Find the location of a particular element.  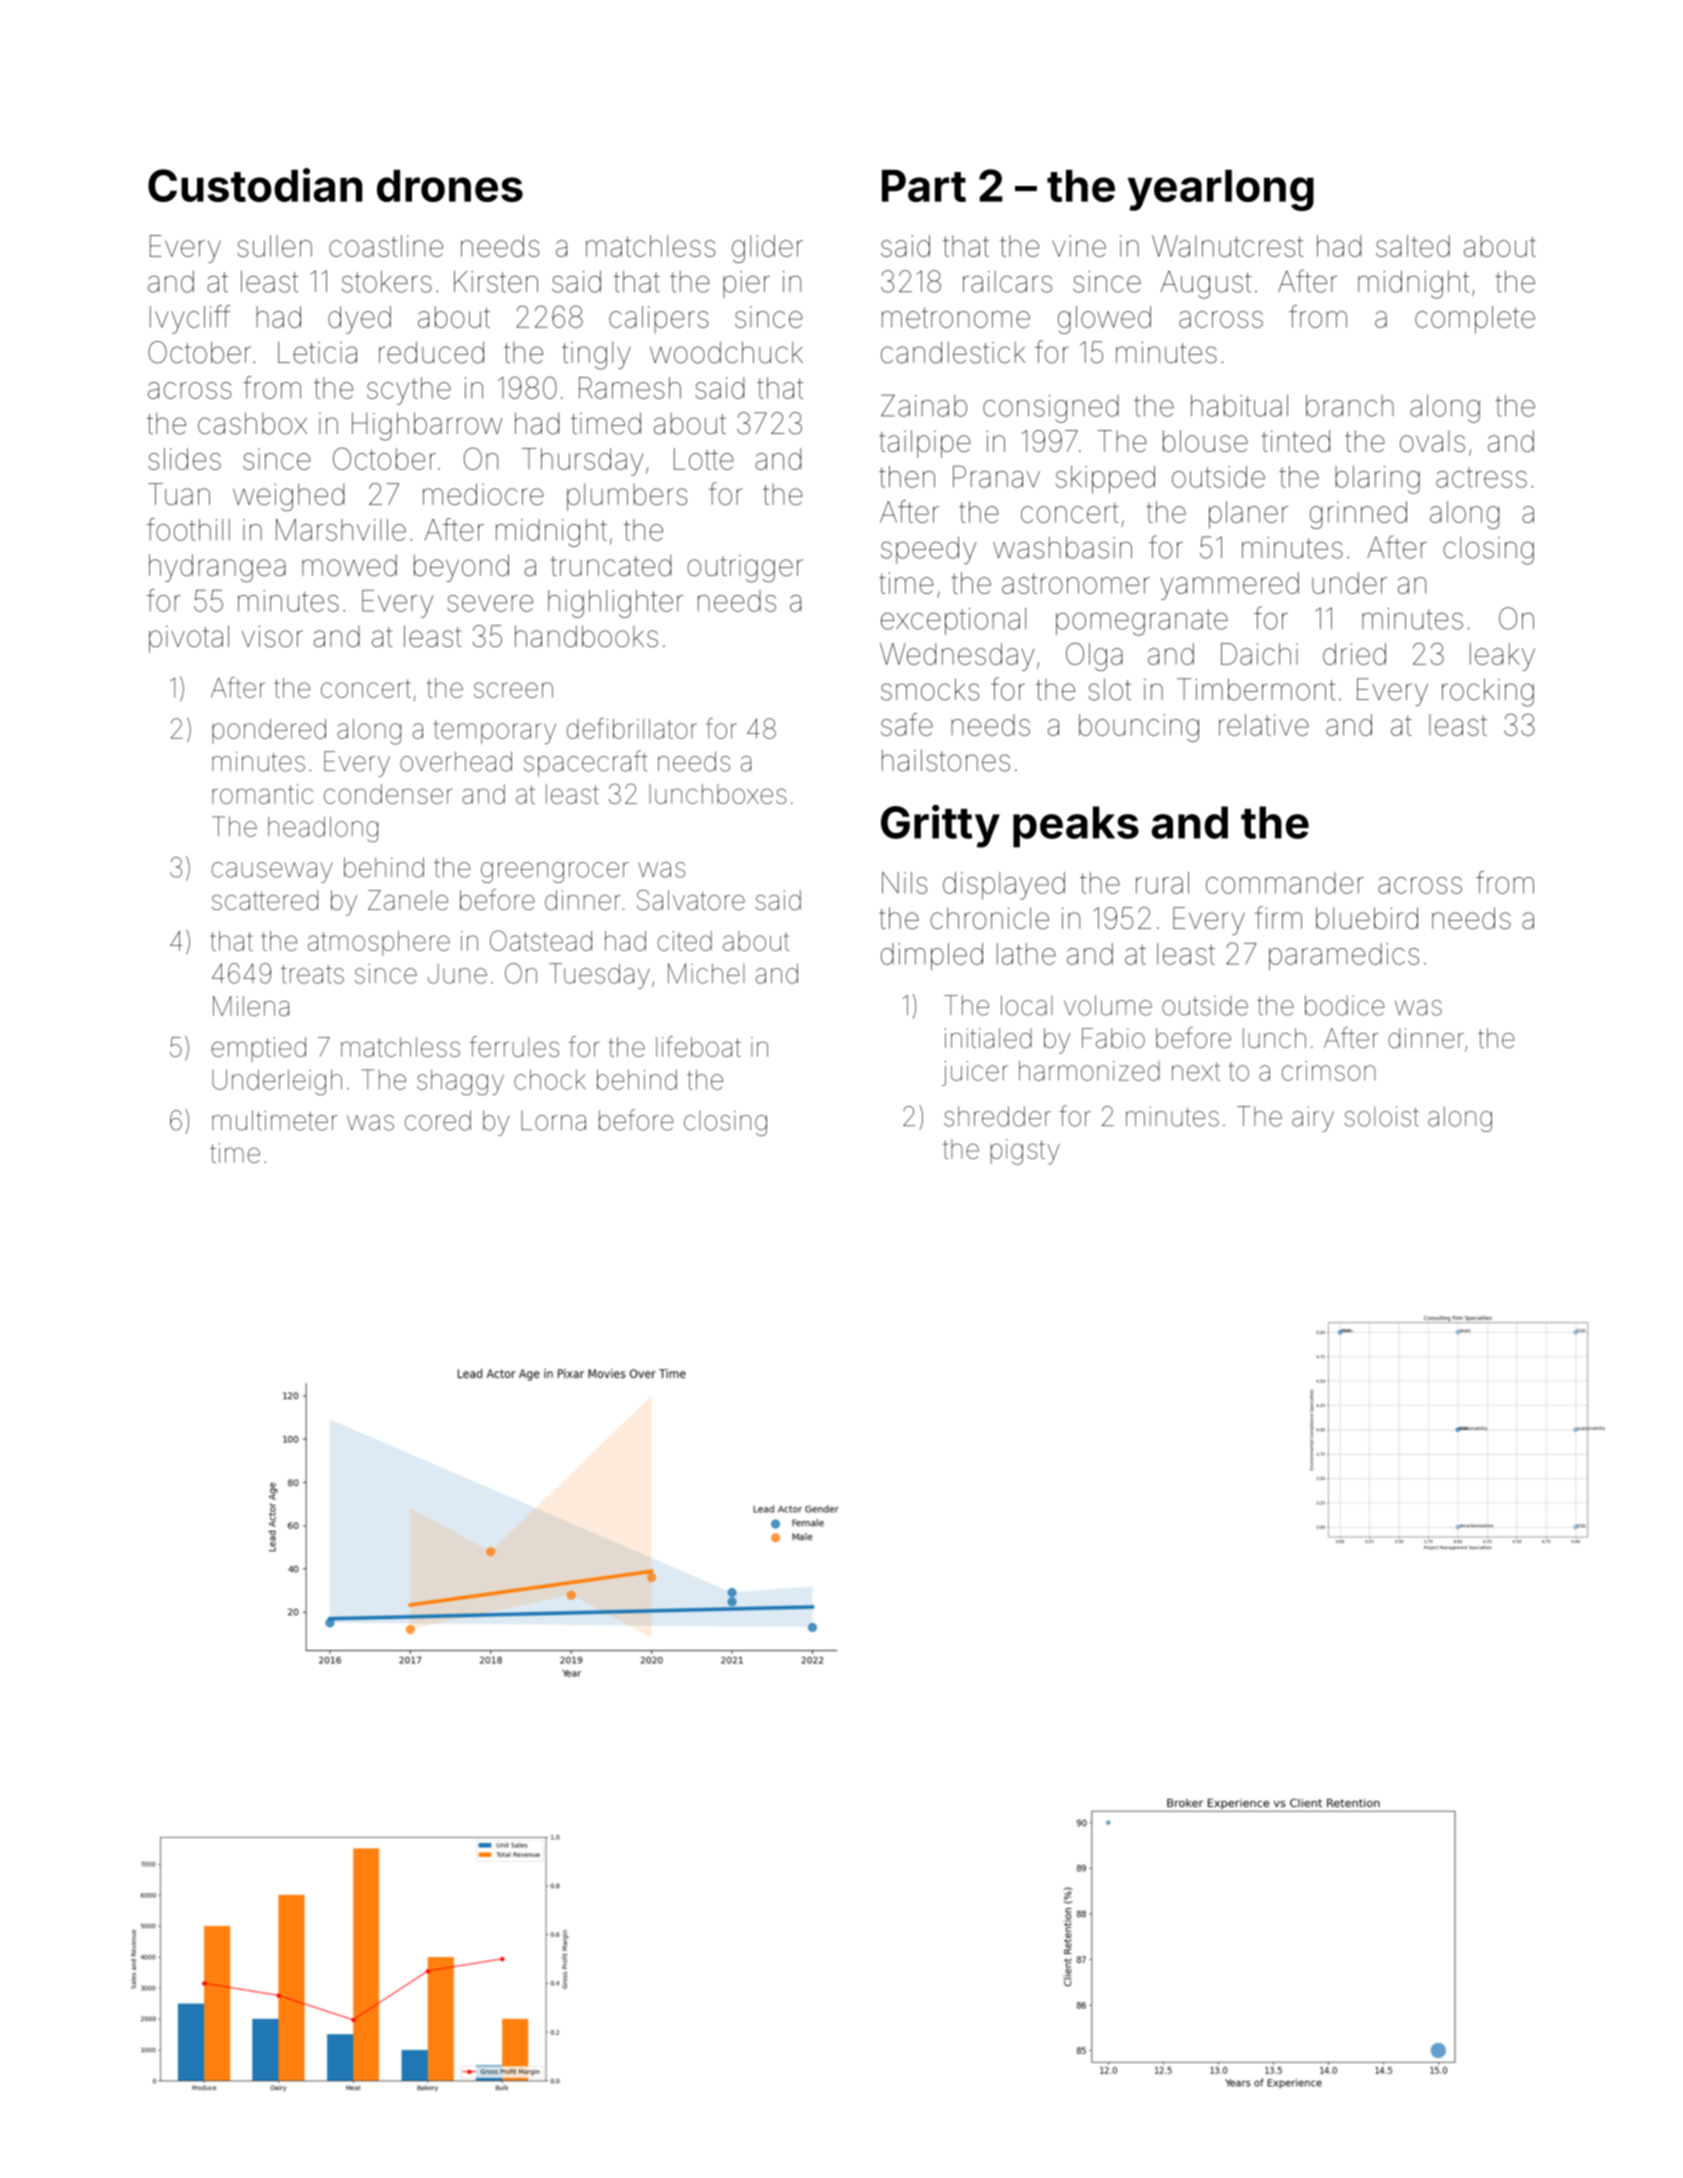

pier is located at coordinates (746, 284).
